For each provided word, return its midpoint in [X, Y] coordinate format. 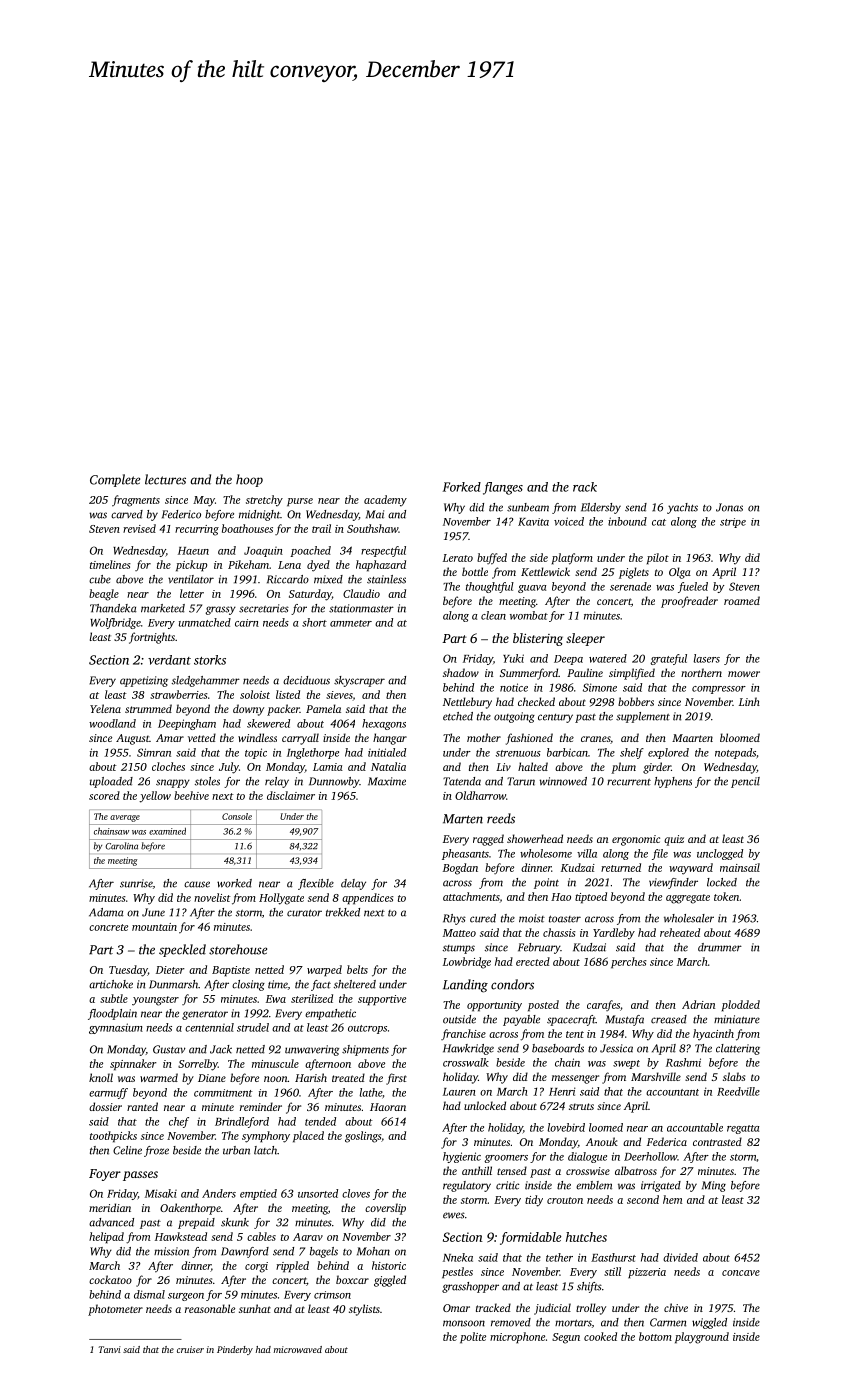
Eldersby [601, 508]
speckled [182, 950]
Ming [714, 1186]
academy [385, 501]
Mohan [373, 1251]
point [546, 883]
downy [248, 710]
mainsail [740, 867]
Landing [465, 986]
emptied [258, 1194]
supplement [643, 717]
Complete [115, 480]
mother [484, 737]
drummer [720, 947]
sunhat [255, 1308]
